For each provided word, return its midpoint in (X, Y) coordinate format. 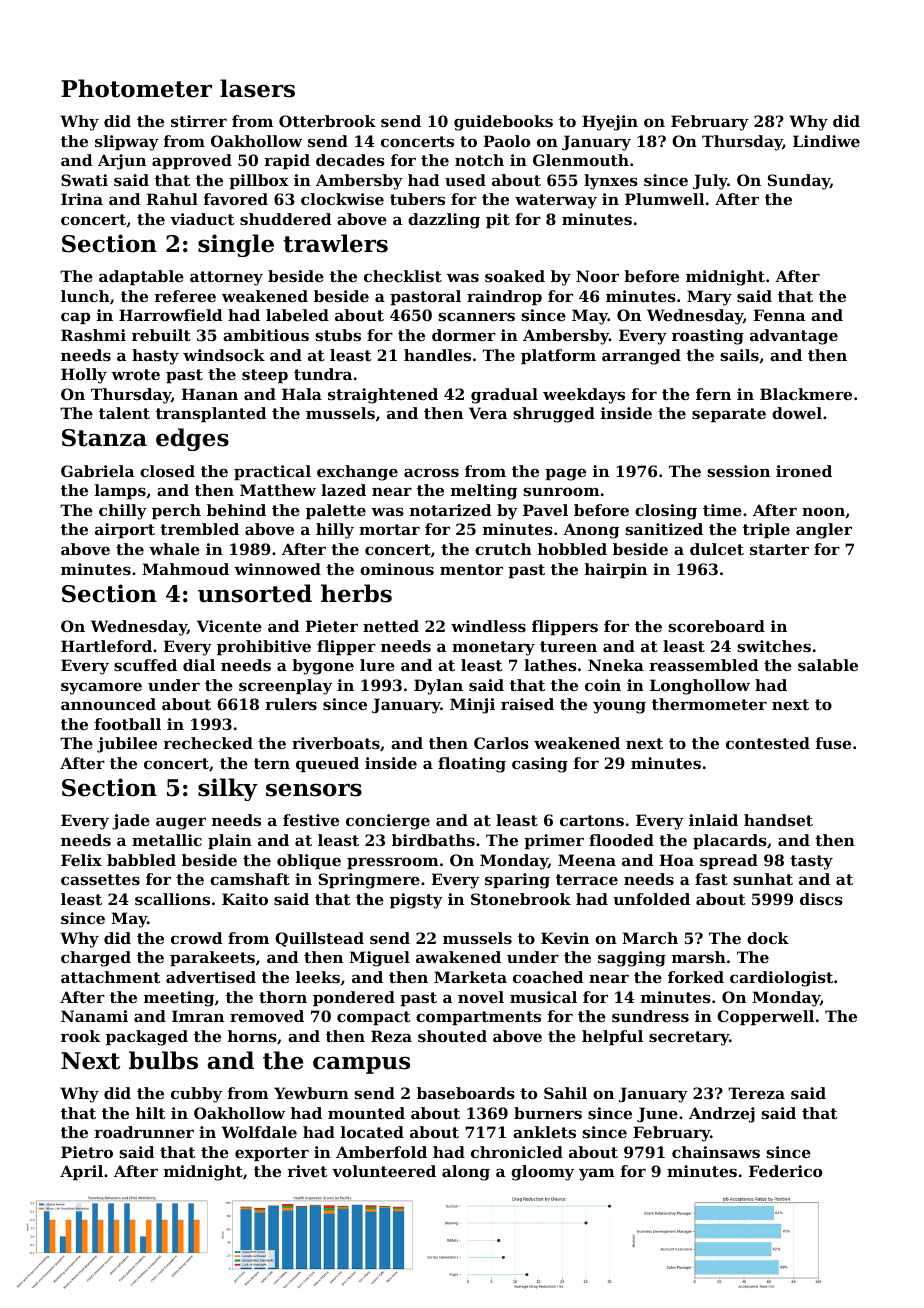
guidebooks (503, 123)
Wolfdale (259, 1132)
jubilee (127, 745)
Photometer (136, 88)
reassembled (703, 665)
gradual (504, 396)
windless (488, 626)
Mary (709, 298)
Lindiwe (826, 141)
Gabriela (97, 471)
